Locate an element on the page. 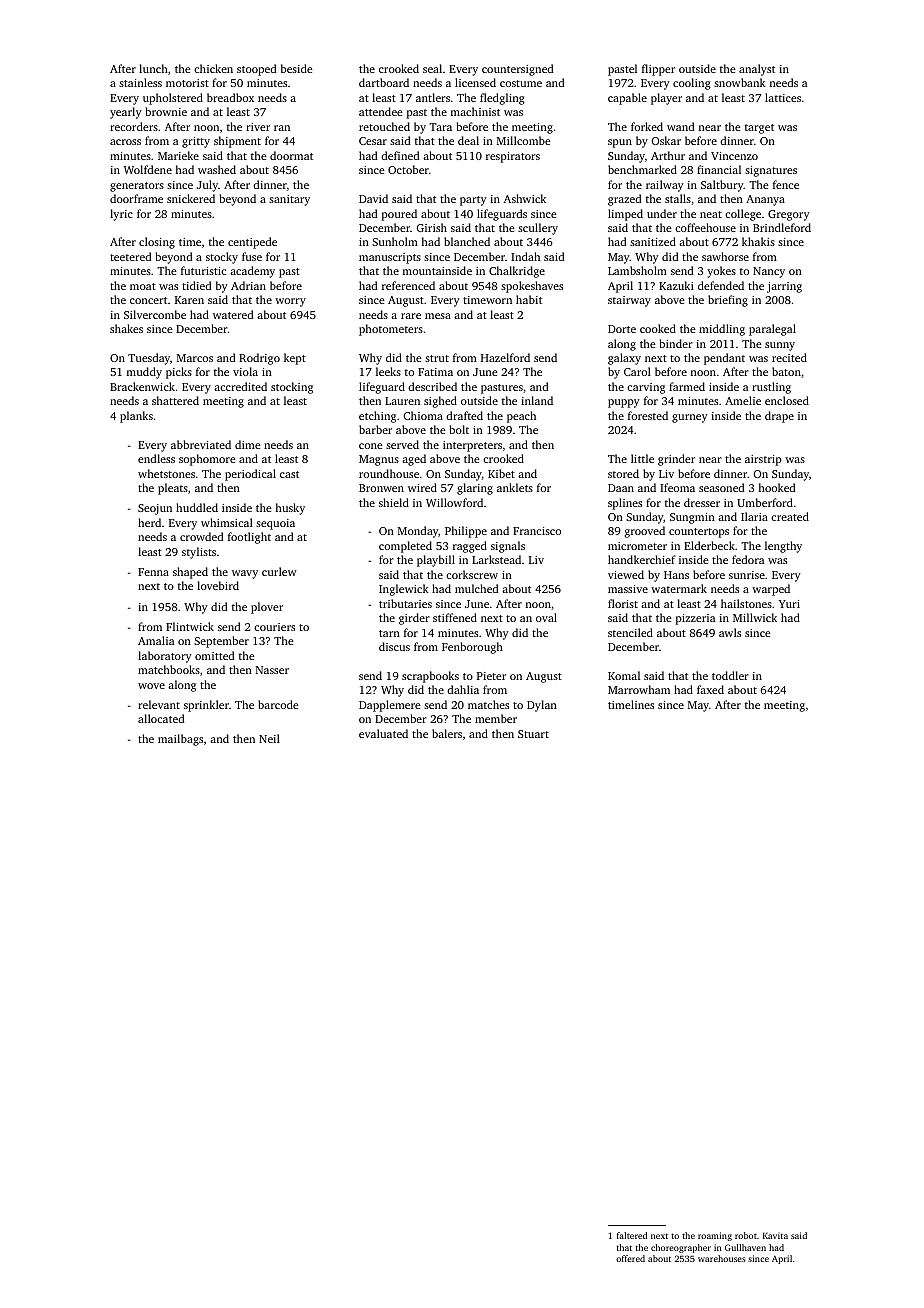 This document has height=1308, width=924. flipper is located at coordinates (658, 70).
